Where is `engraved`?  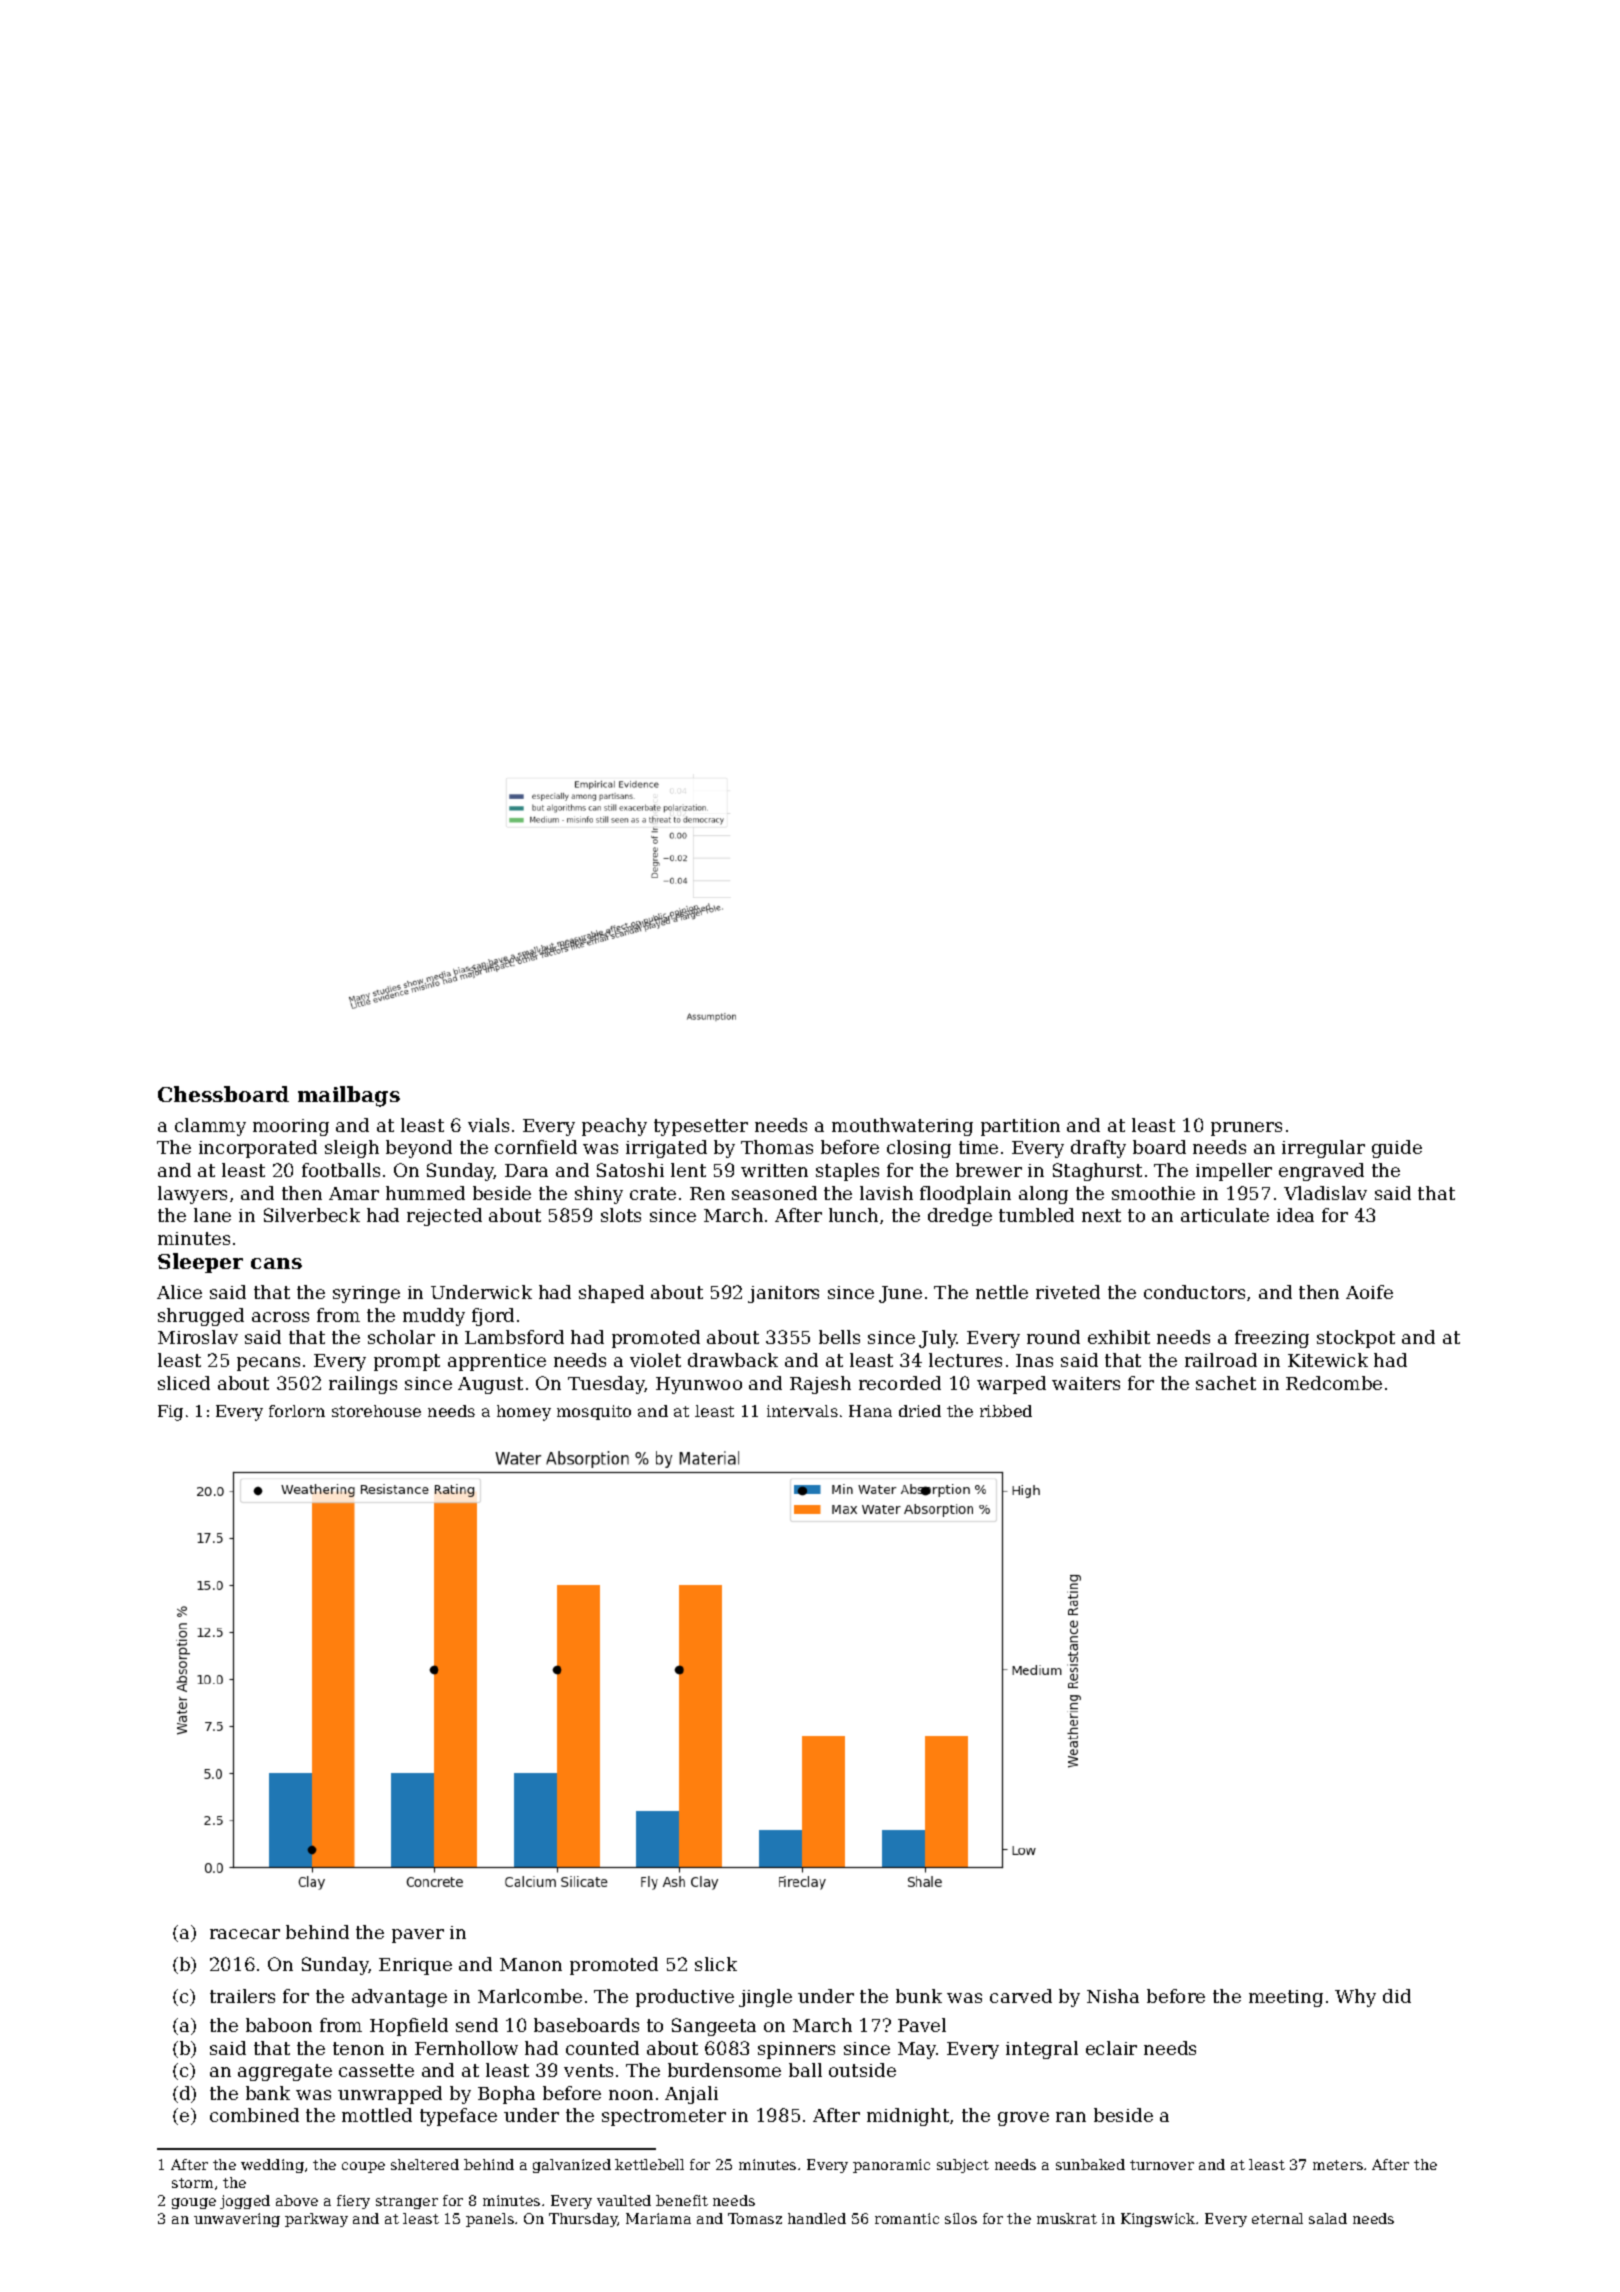 engraved is located at coordinates (1321, 1172).
